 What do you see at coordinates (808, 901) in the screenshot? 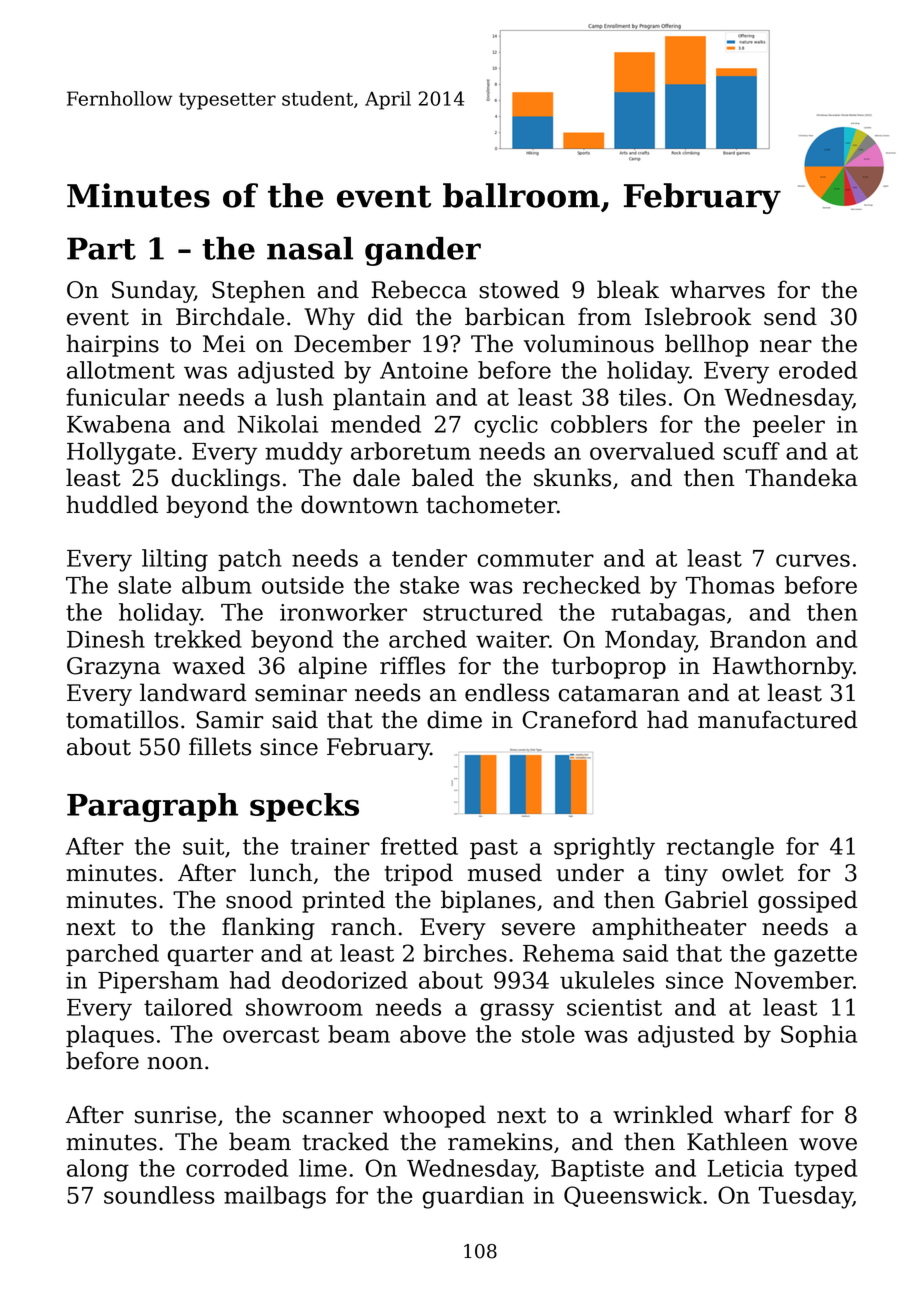
I see `gossiped` at bounding box center [808, 901].
